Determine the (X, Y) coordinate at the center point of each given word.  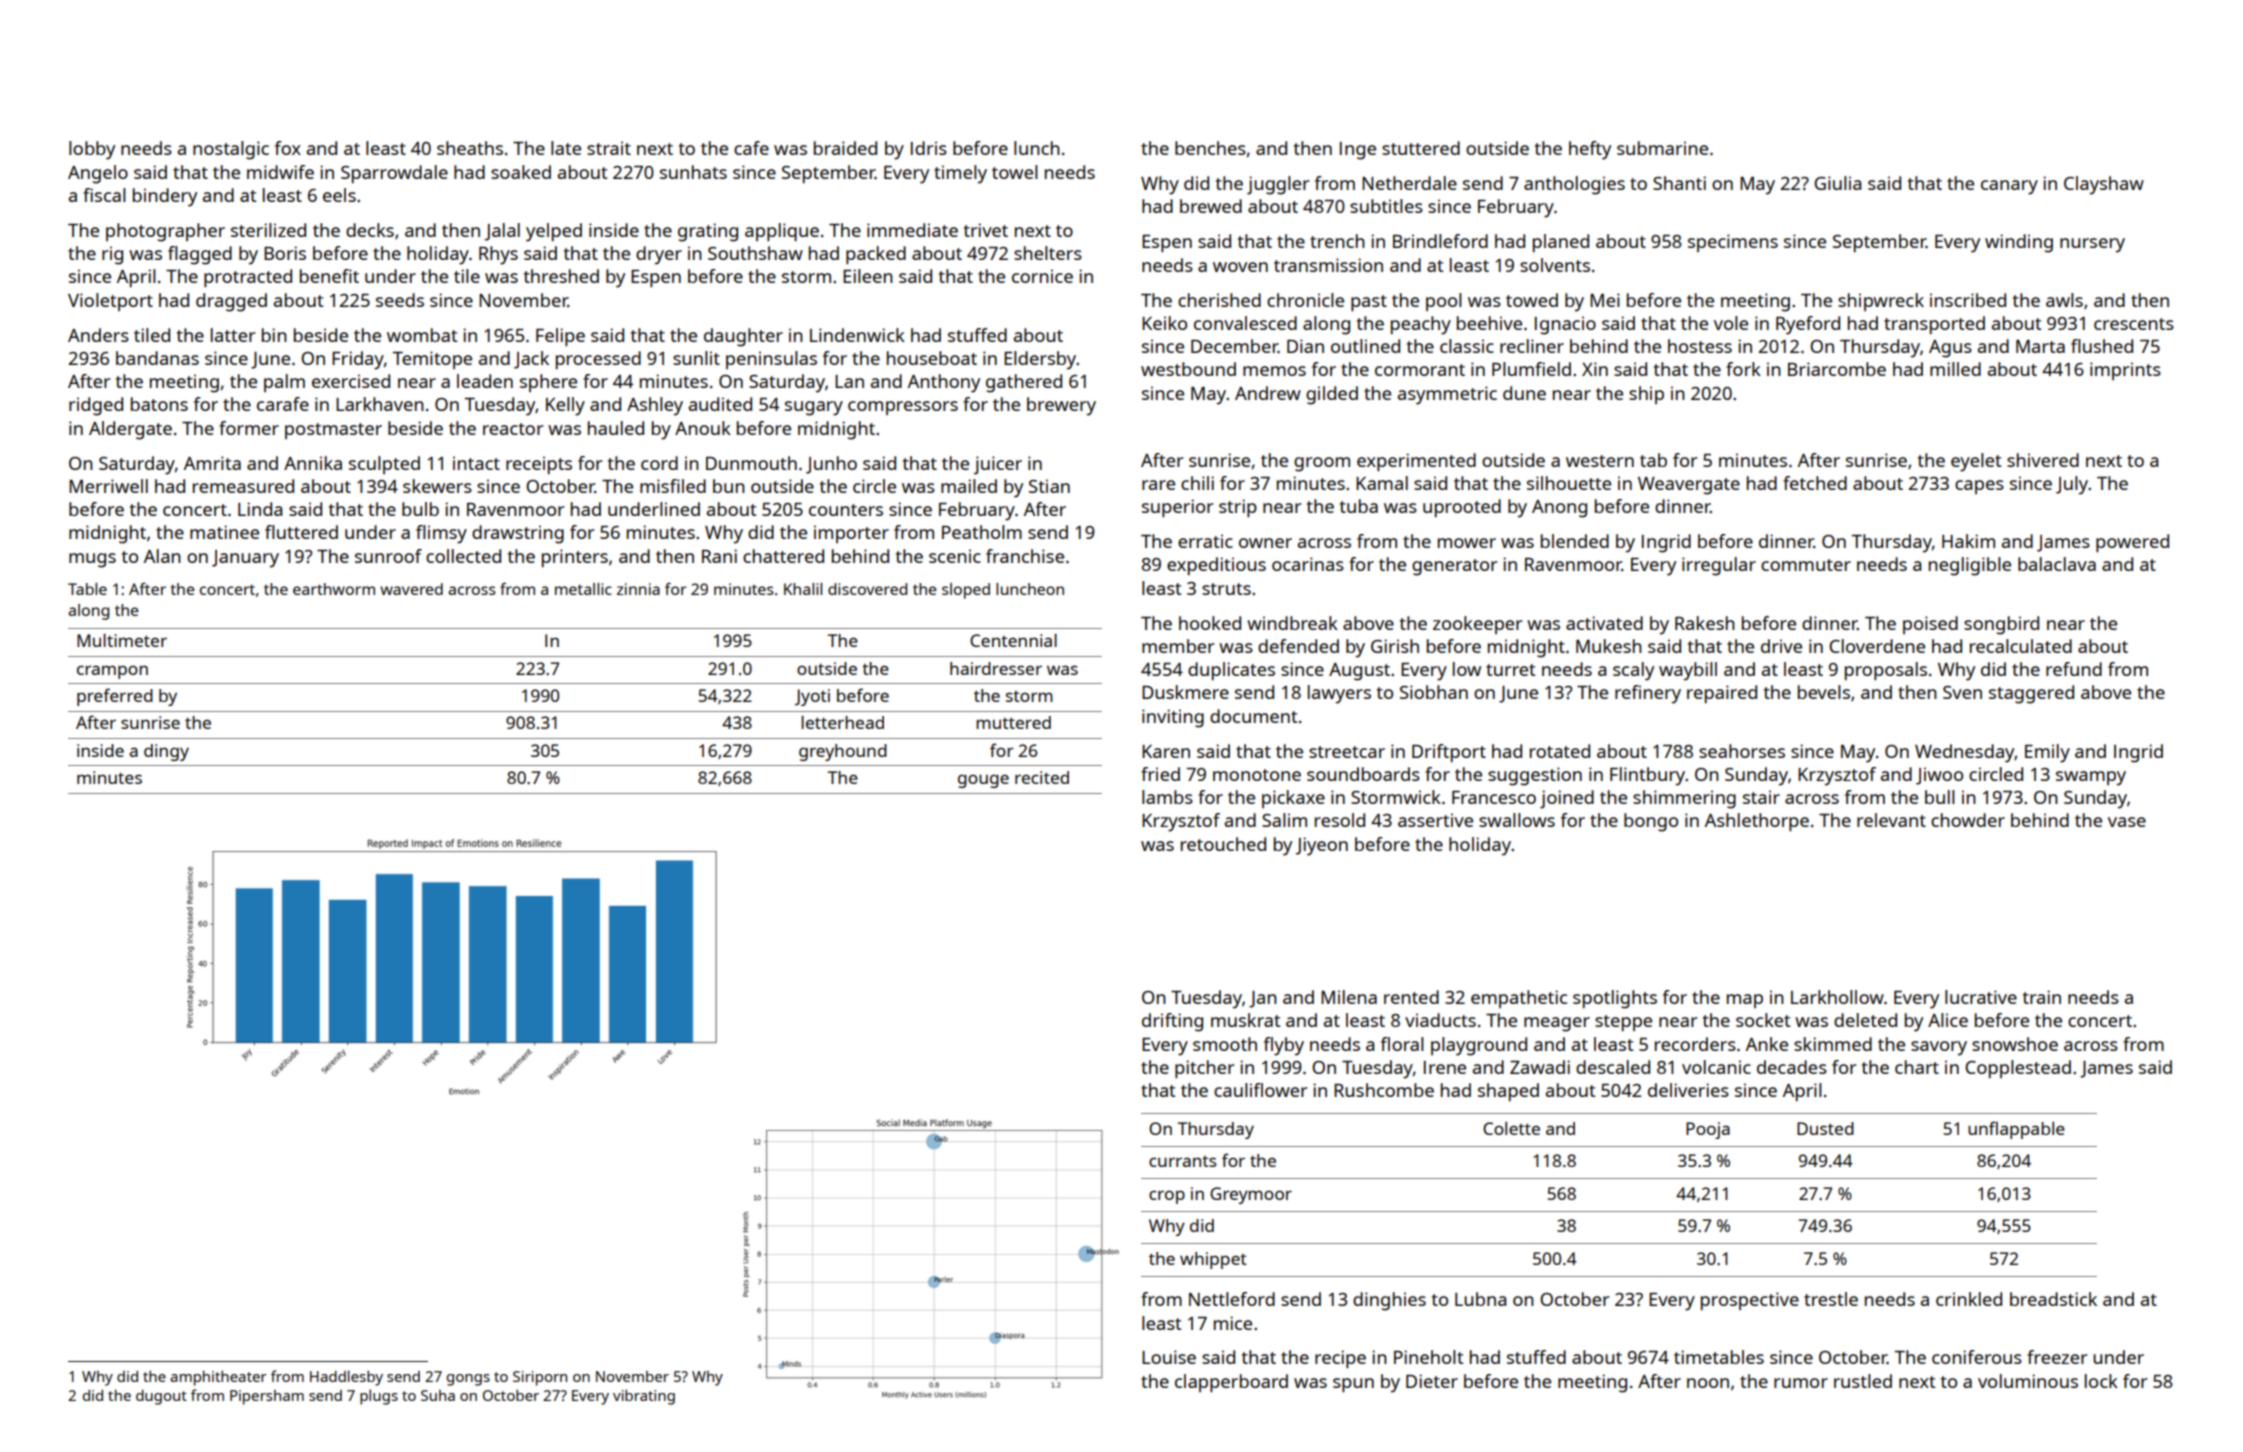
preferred (115, 697)
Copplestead (2018, 1069)
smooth (1225, 1044)
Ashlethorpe (1757, 822)
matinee (224, 532)
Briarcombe (1837, 369)
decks (370, 230)
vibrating (644, 1397)
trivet (986, 230)
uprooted (1462, 508)
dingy (166, 752)
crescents (2134, 324)
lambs (1167, 797)
